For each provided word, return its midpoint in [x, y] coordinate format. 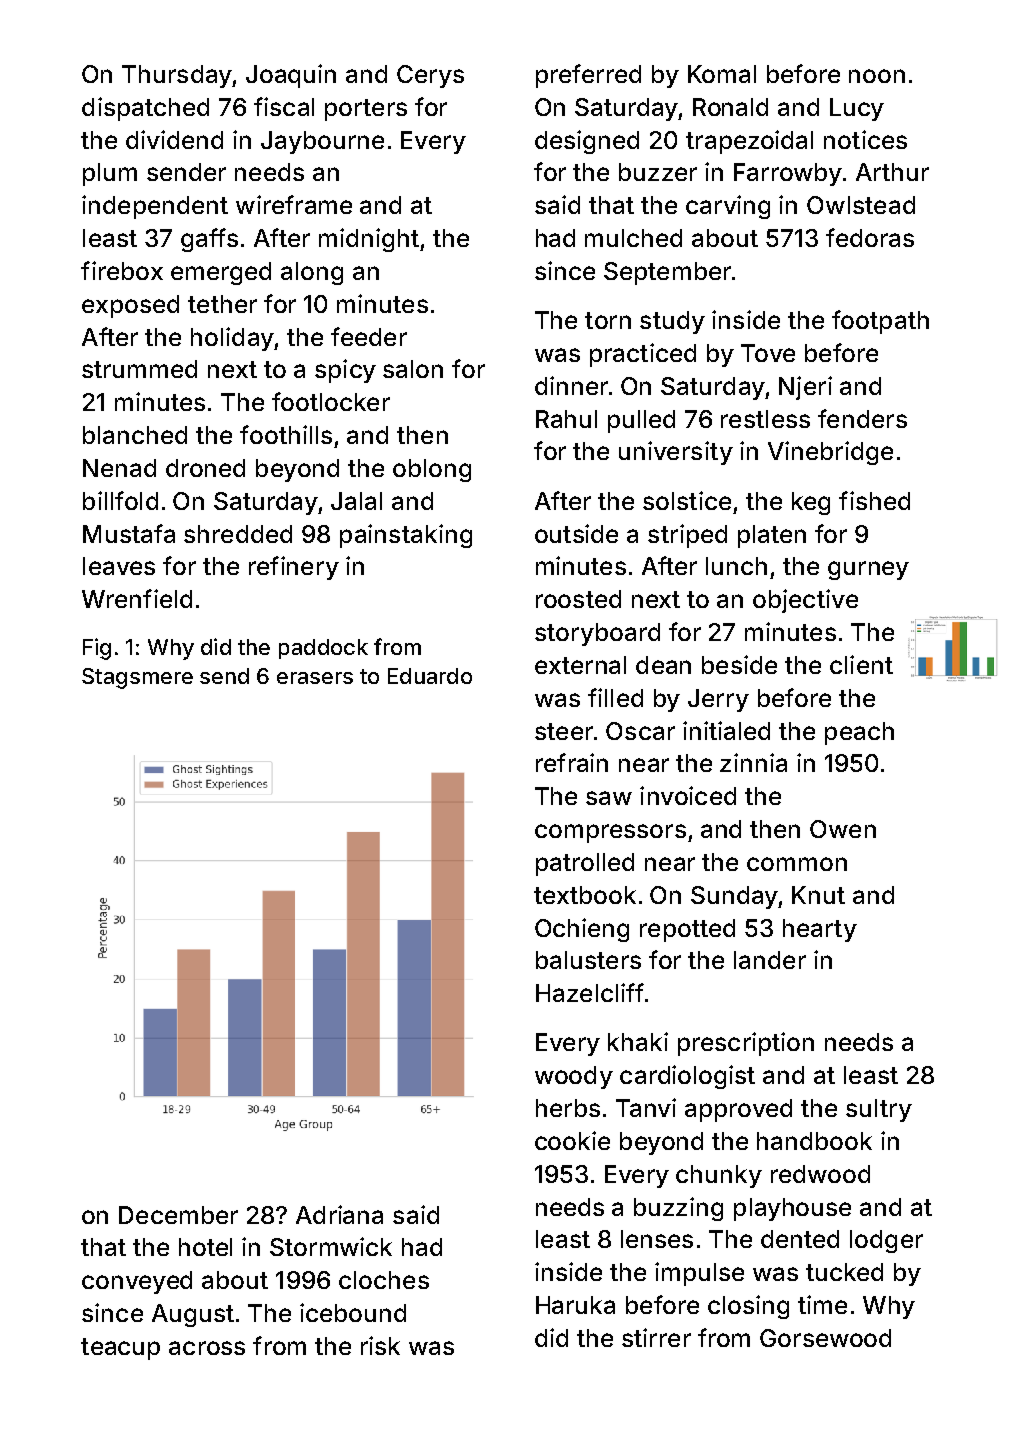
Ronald [730, 107]
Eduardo [430, 676]
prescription [746, 1044]
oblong [432, 470]
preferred [588, 76]
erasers [315, 678]
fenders [862, 418]
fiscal [284, 106]
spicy [345, 371]
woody [574, 1077]
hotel [205, 1247]
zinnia [753, 762]
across [207, 1348]
